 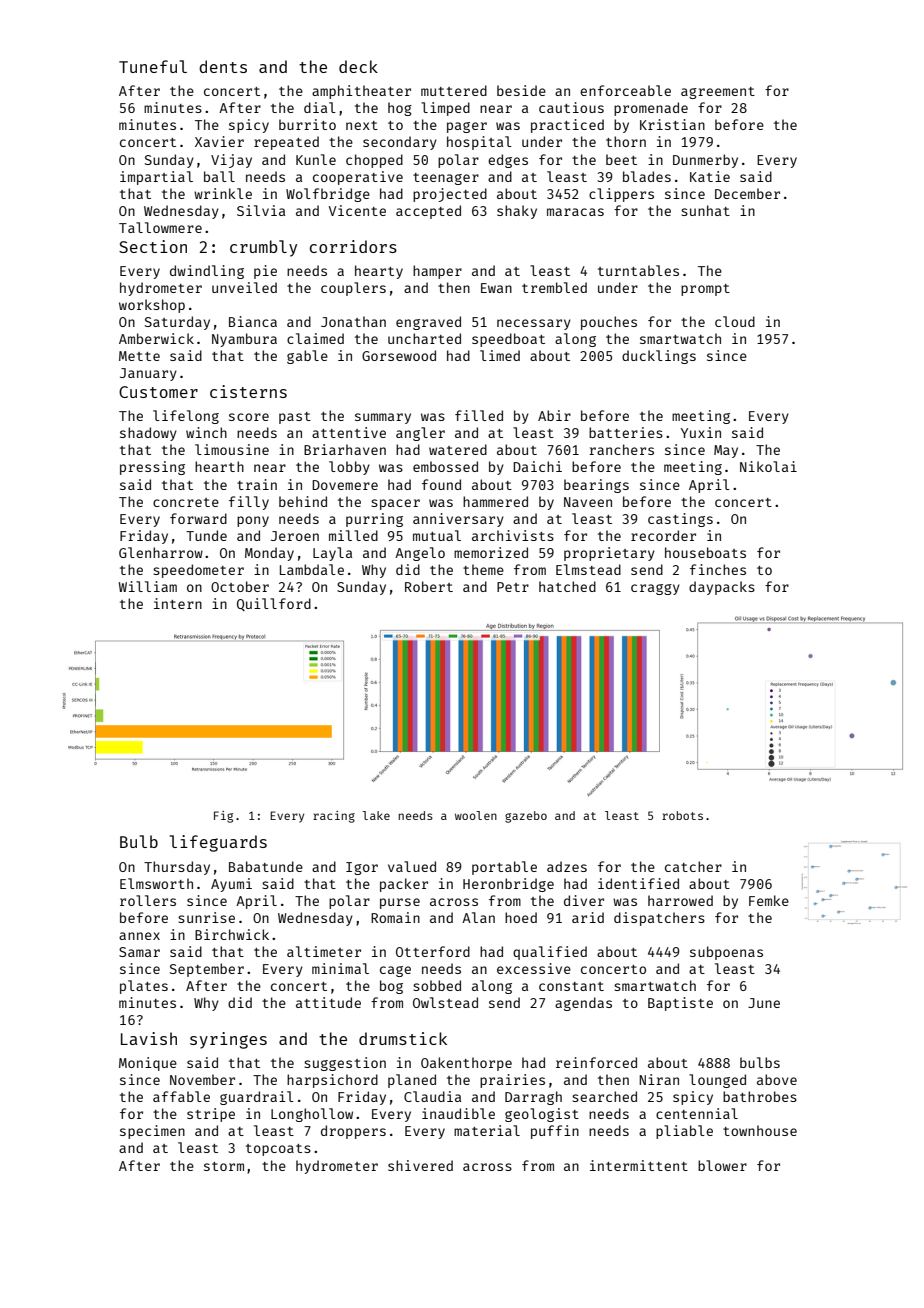 What do you see at coordinates (476, 815) in the page?
I see `woolen` at bounding box center [476, 815].
